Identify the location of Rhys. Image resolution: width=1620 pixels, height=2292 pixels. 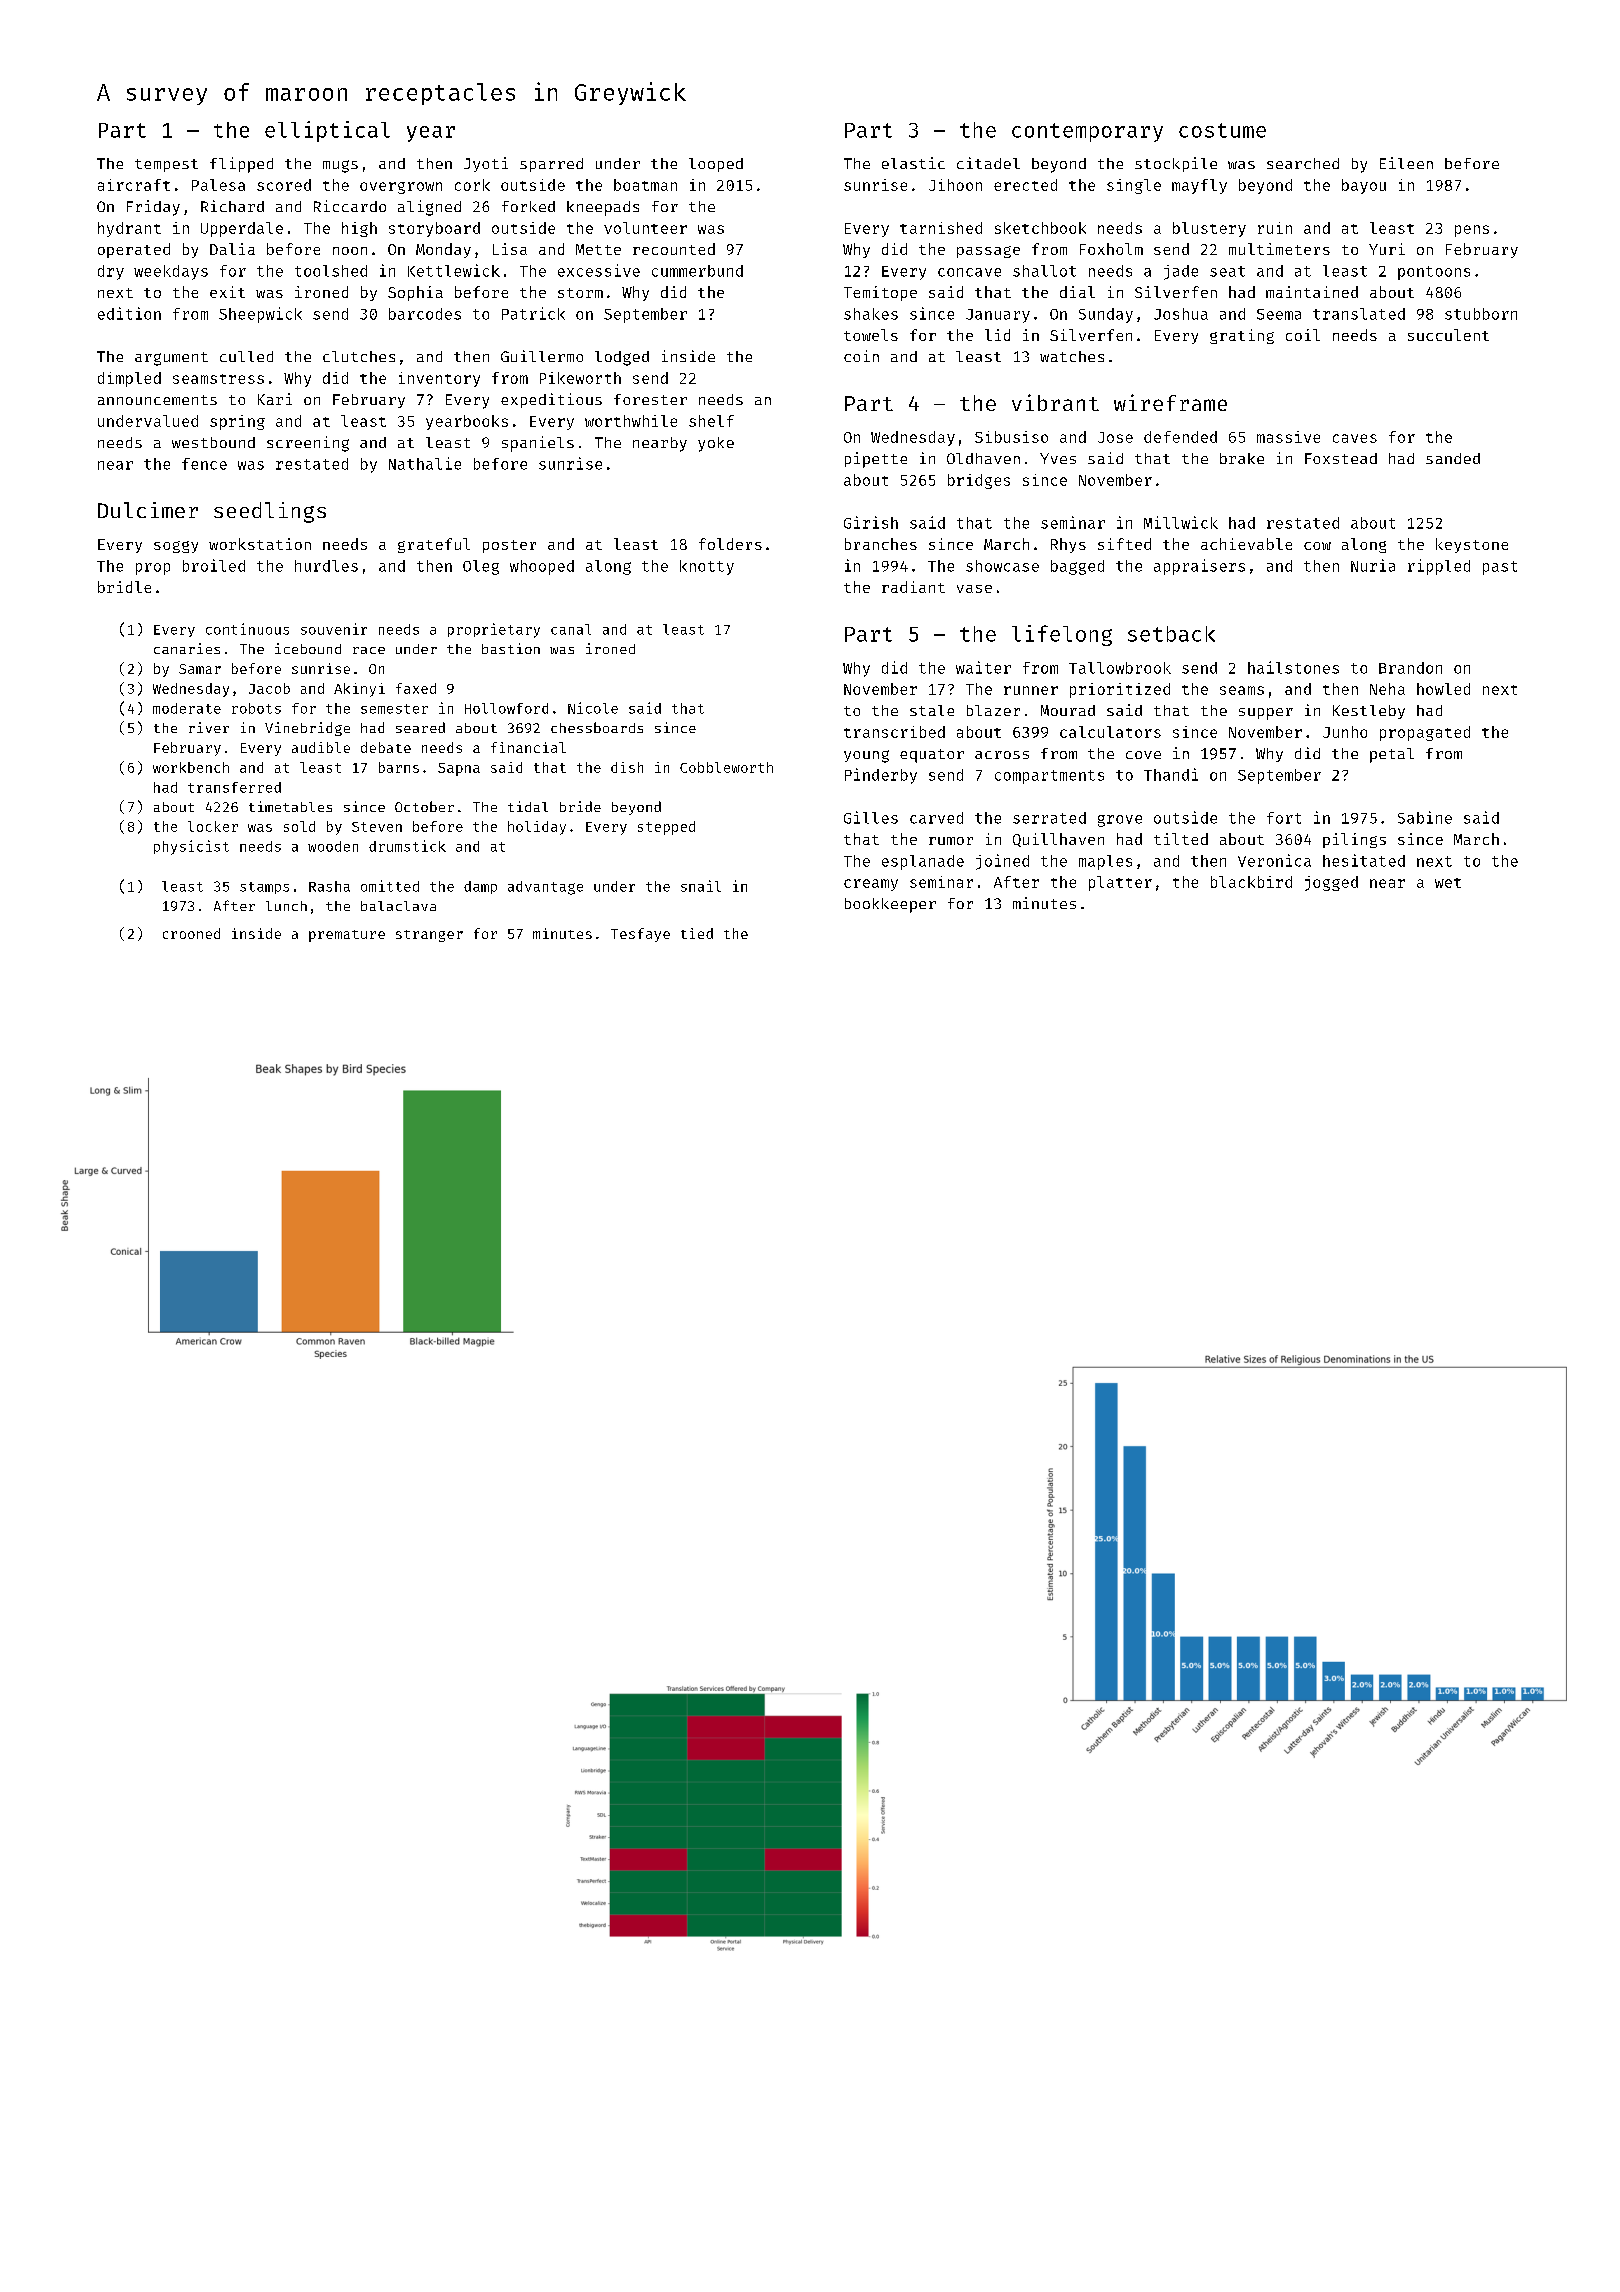
(1068, 545).
